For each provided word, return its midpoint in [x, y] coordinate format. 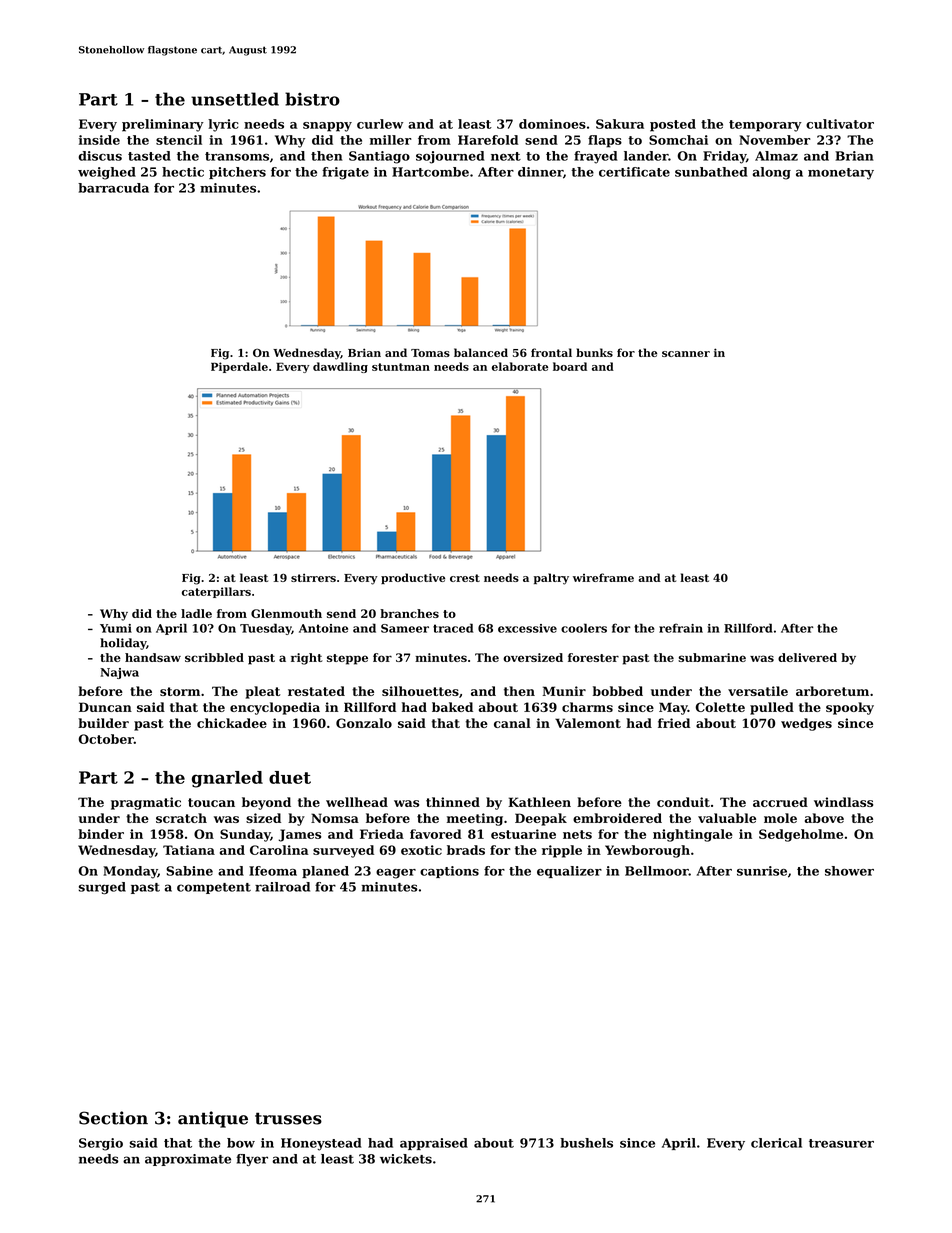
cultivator [840, 124]
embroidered [617, 818]
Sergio [101, 1144]
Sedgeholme [801, 835]
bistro [312, 99]
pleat [262, 692]
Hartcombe [430, 172]
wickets [406, 1159]
